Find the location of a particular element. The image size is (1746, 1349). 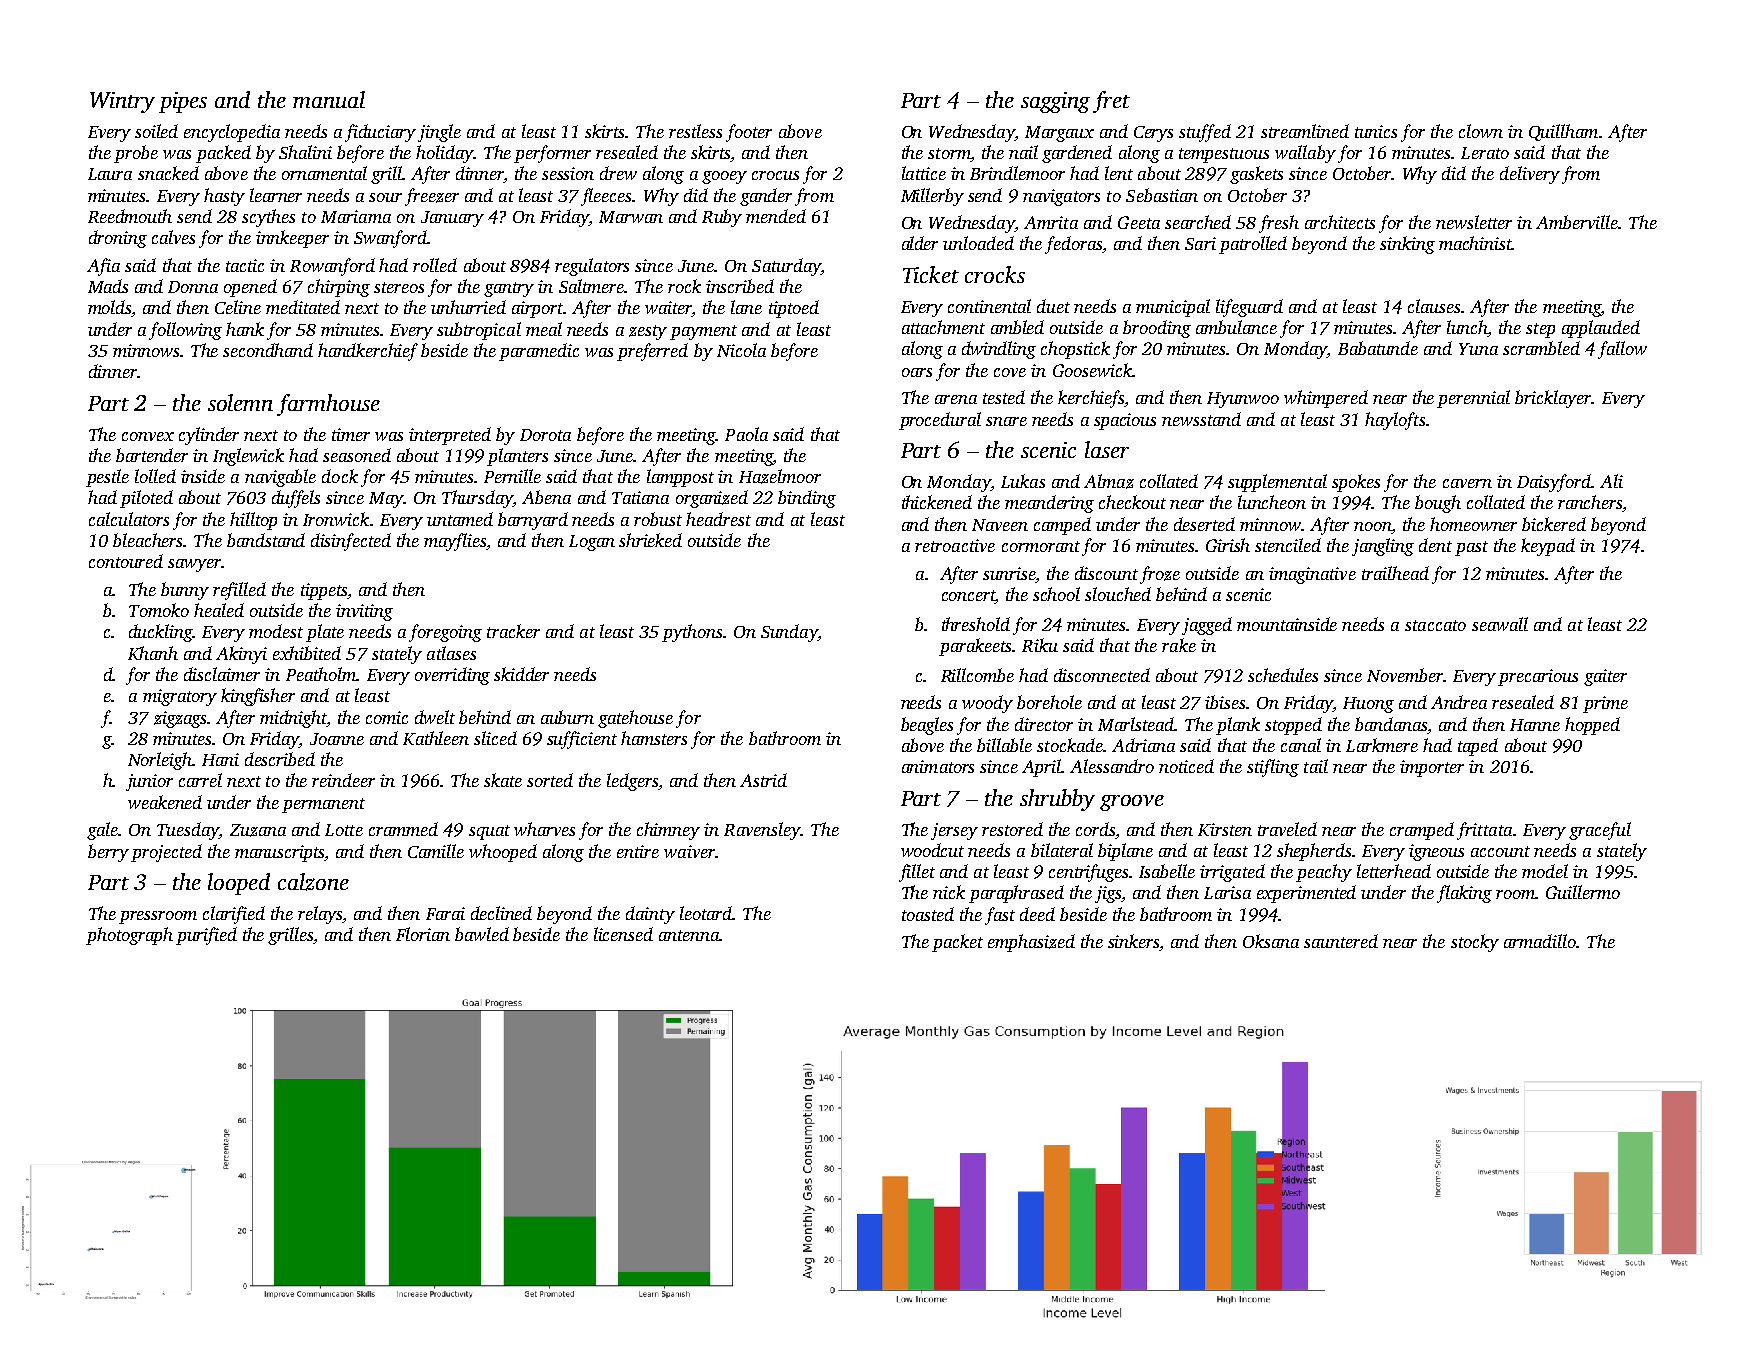

bricklayer is located at coordinates (1553, 399).
